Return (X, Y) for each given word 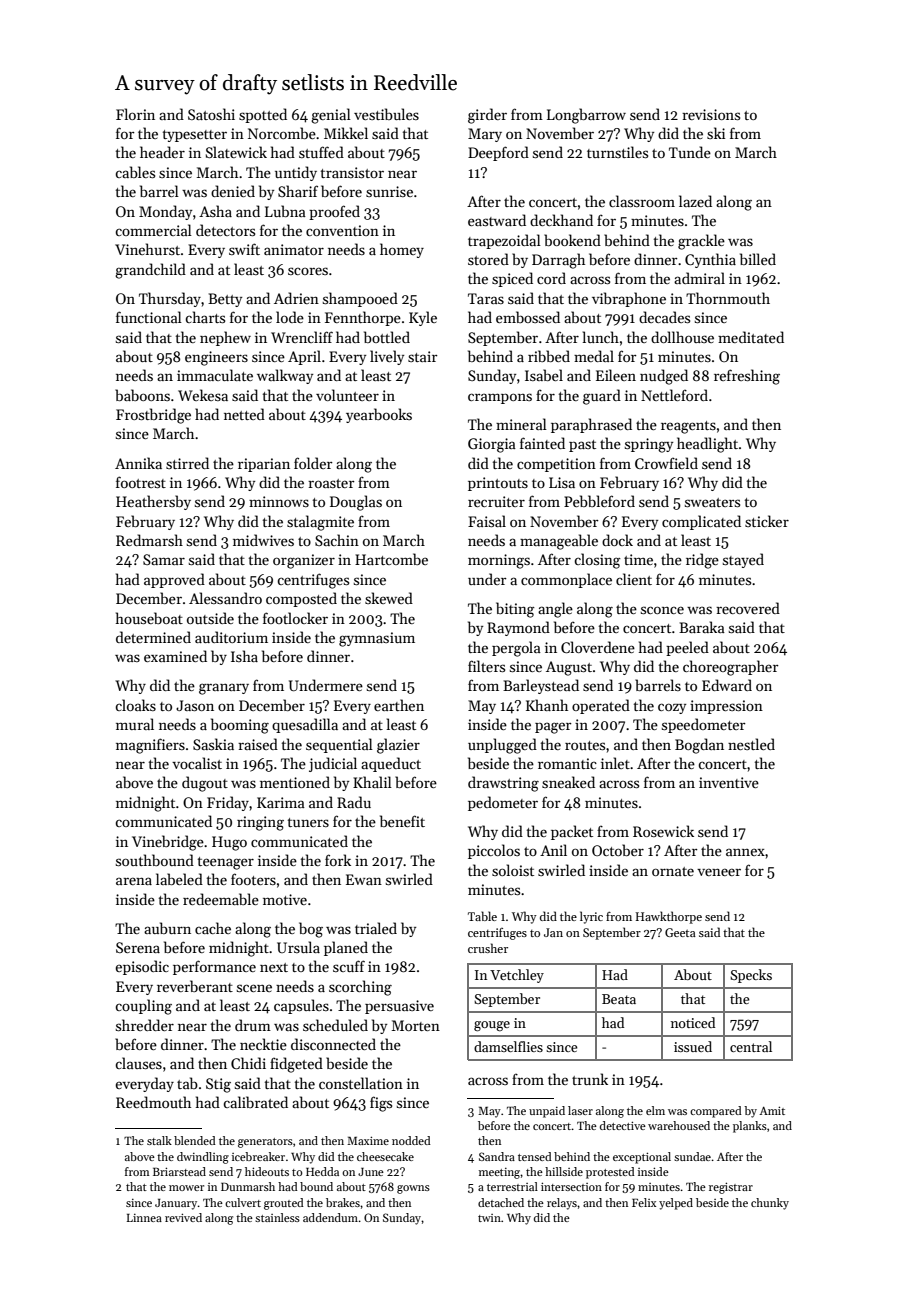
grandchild (150, 271)
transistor (352, 172)
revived (183, 1217)
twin (489, 1218)
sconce (662, 610)
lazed (695, 201)
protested (610, 1173)
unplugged (502, 746)
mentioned (295, 782)
